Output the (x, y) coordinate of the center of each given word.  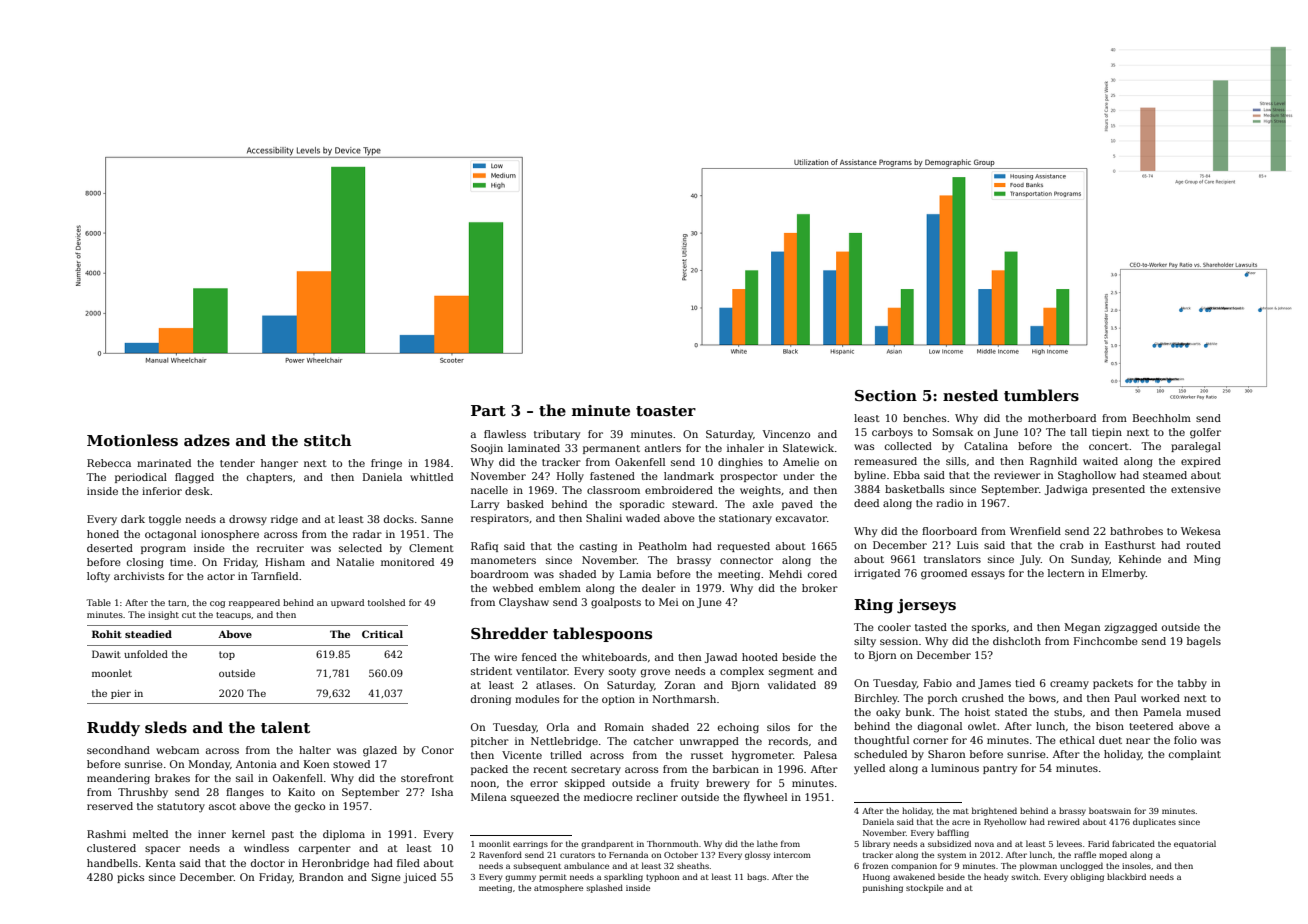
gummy (520, 878)
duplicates (1154, 822)
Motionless (132, 440)
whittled (431, 477)
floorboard (949, 531)
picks (130, 878)
